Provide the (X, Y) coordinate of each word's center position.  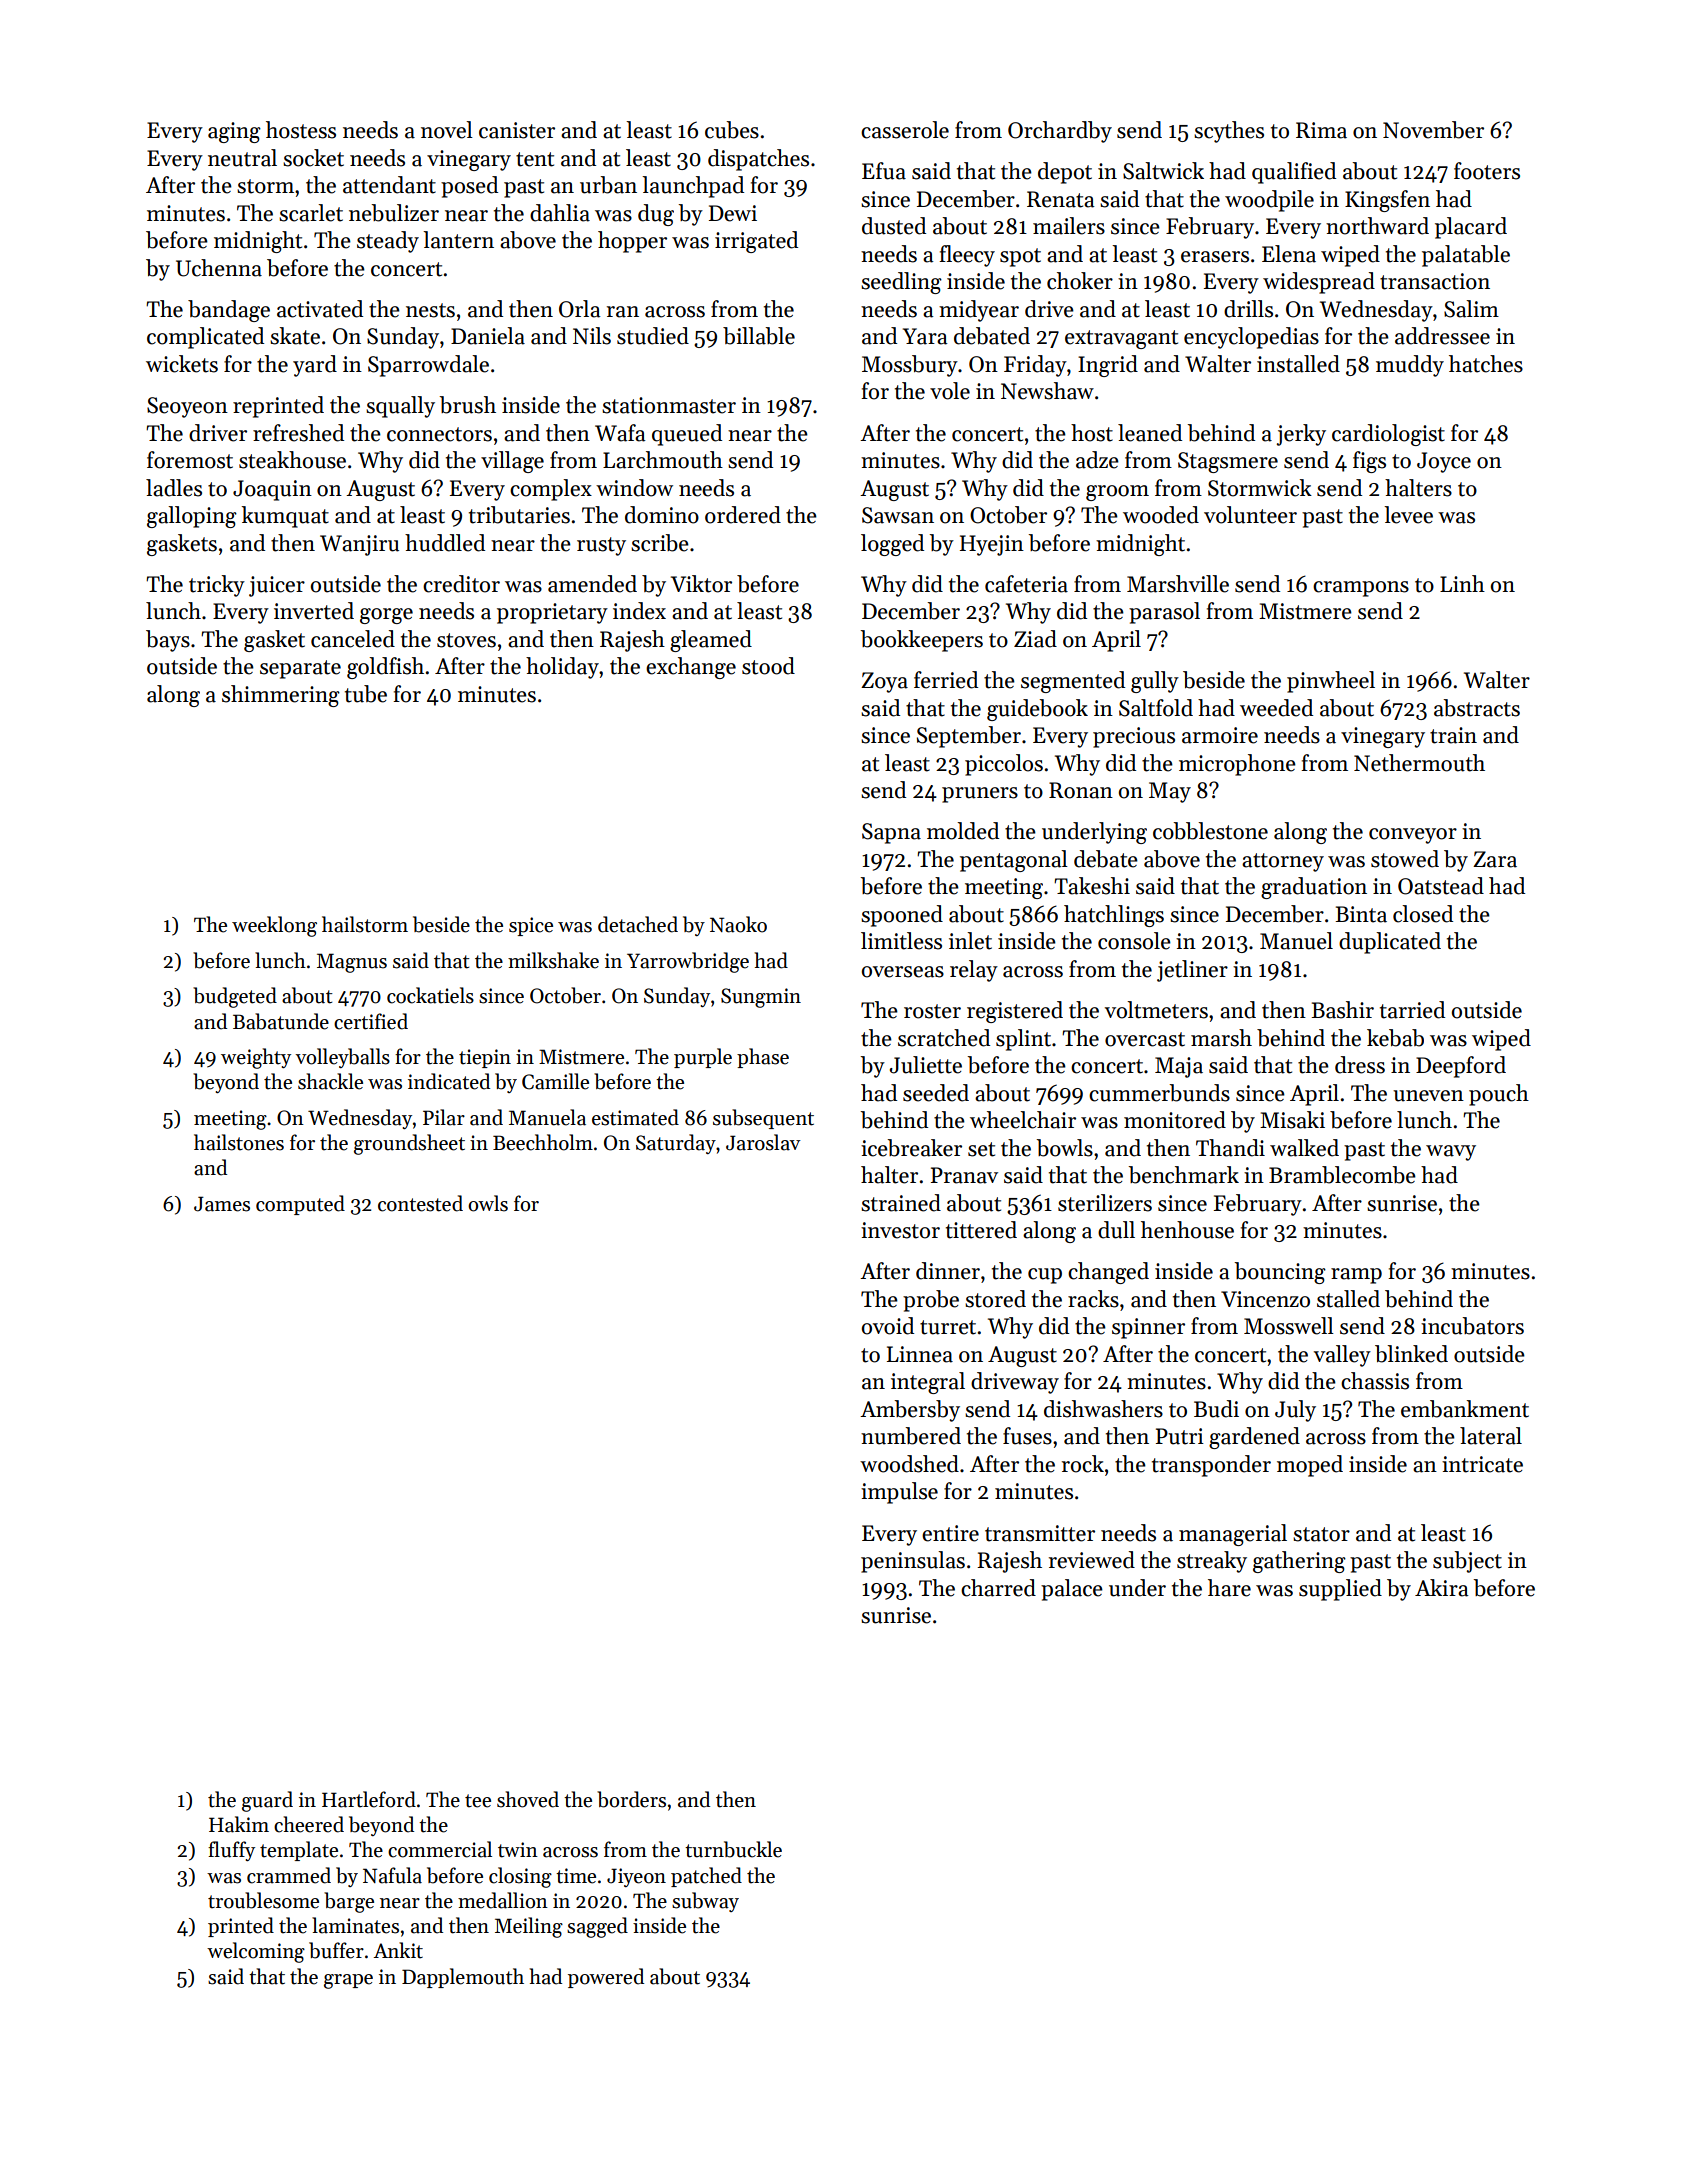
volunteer (1250, 515)
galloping (192, 517)
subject (1467, 1562)
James (222, 1204)
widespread (1319, 283)
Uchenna (219, 268)
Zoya (884, 682)
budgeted (235, 997)
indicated (449, 1081)
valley (1342, 1356)
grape (348, 1981)
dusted (894, 226)
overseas (903, 972)
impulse (899, 1493)
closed (1423, 914)
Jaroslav (763, 1142)
